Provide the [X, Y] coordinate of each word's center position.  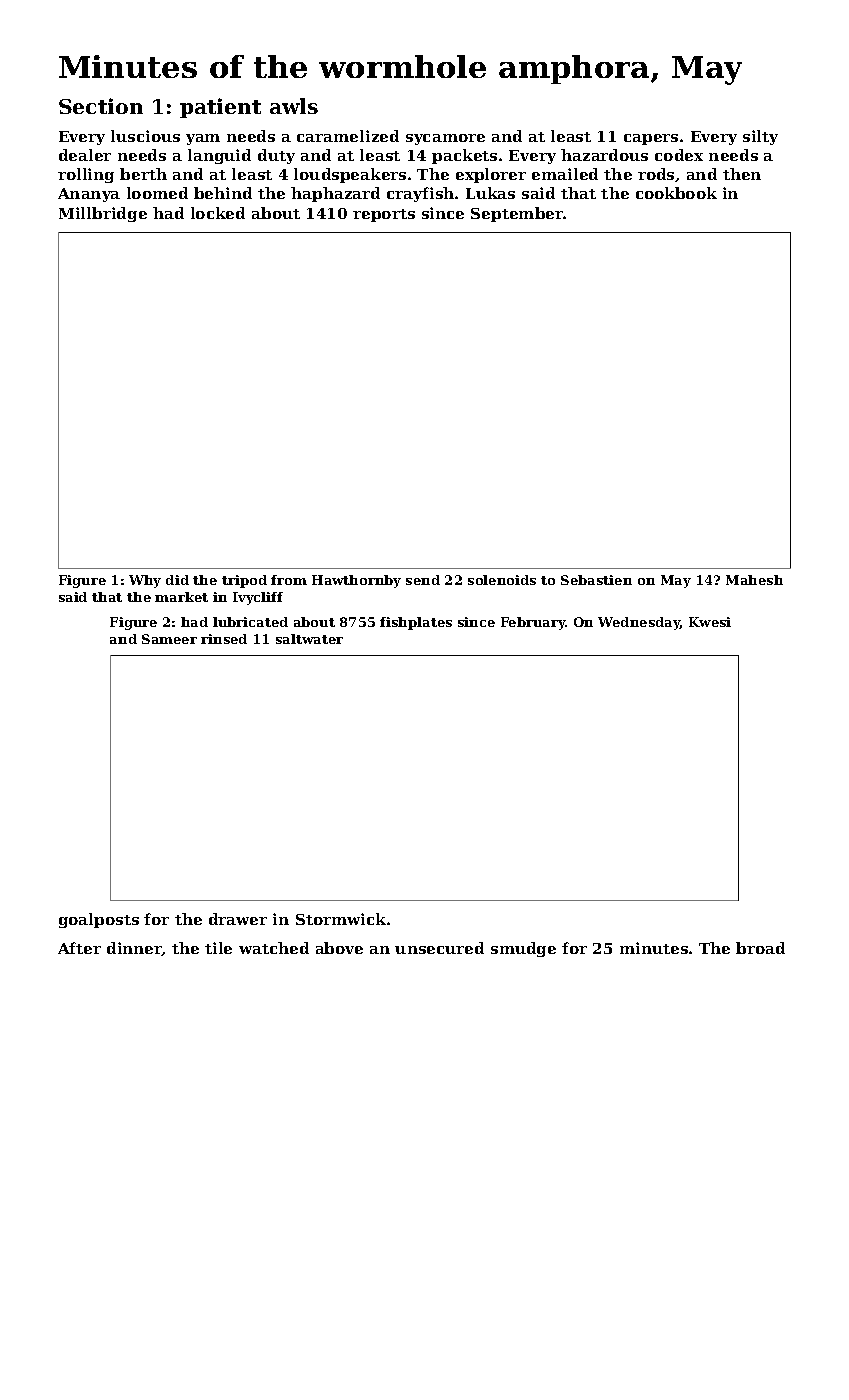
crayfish [420, 194]
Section [101, 106]
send [423, 580]
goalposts [99, 920]
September [517, 214]
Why [145, 581]
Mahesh [754, 580]
